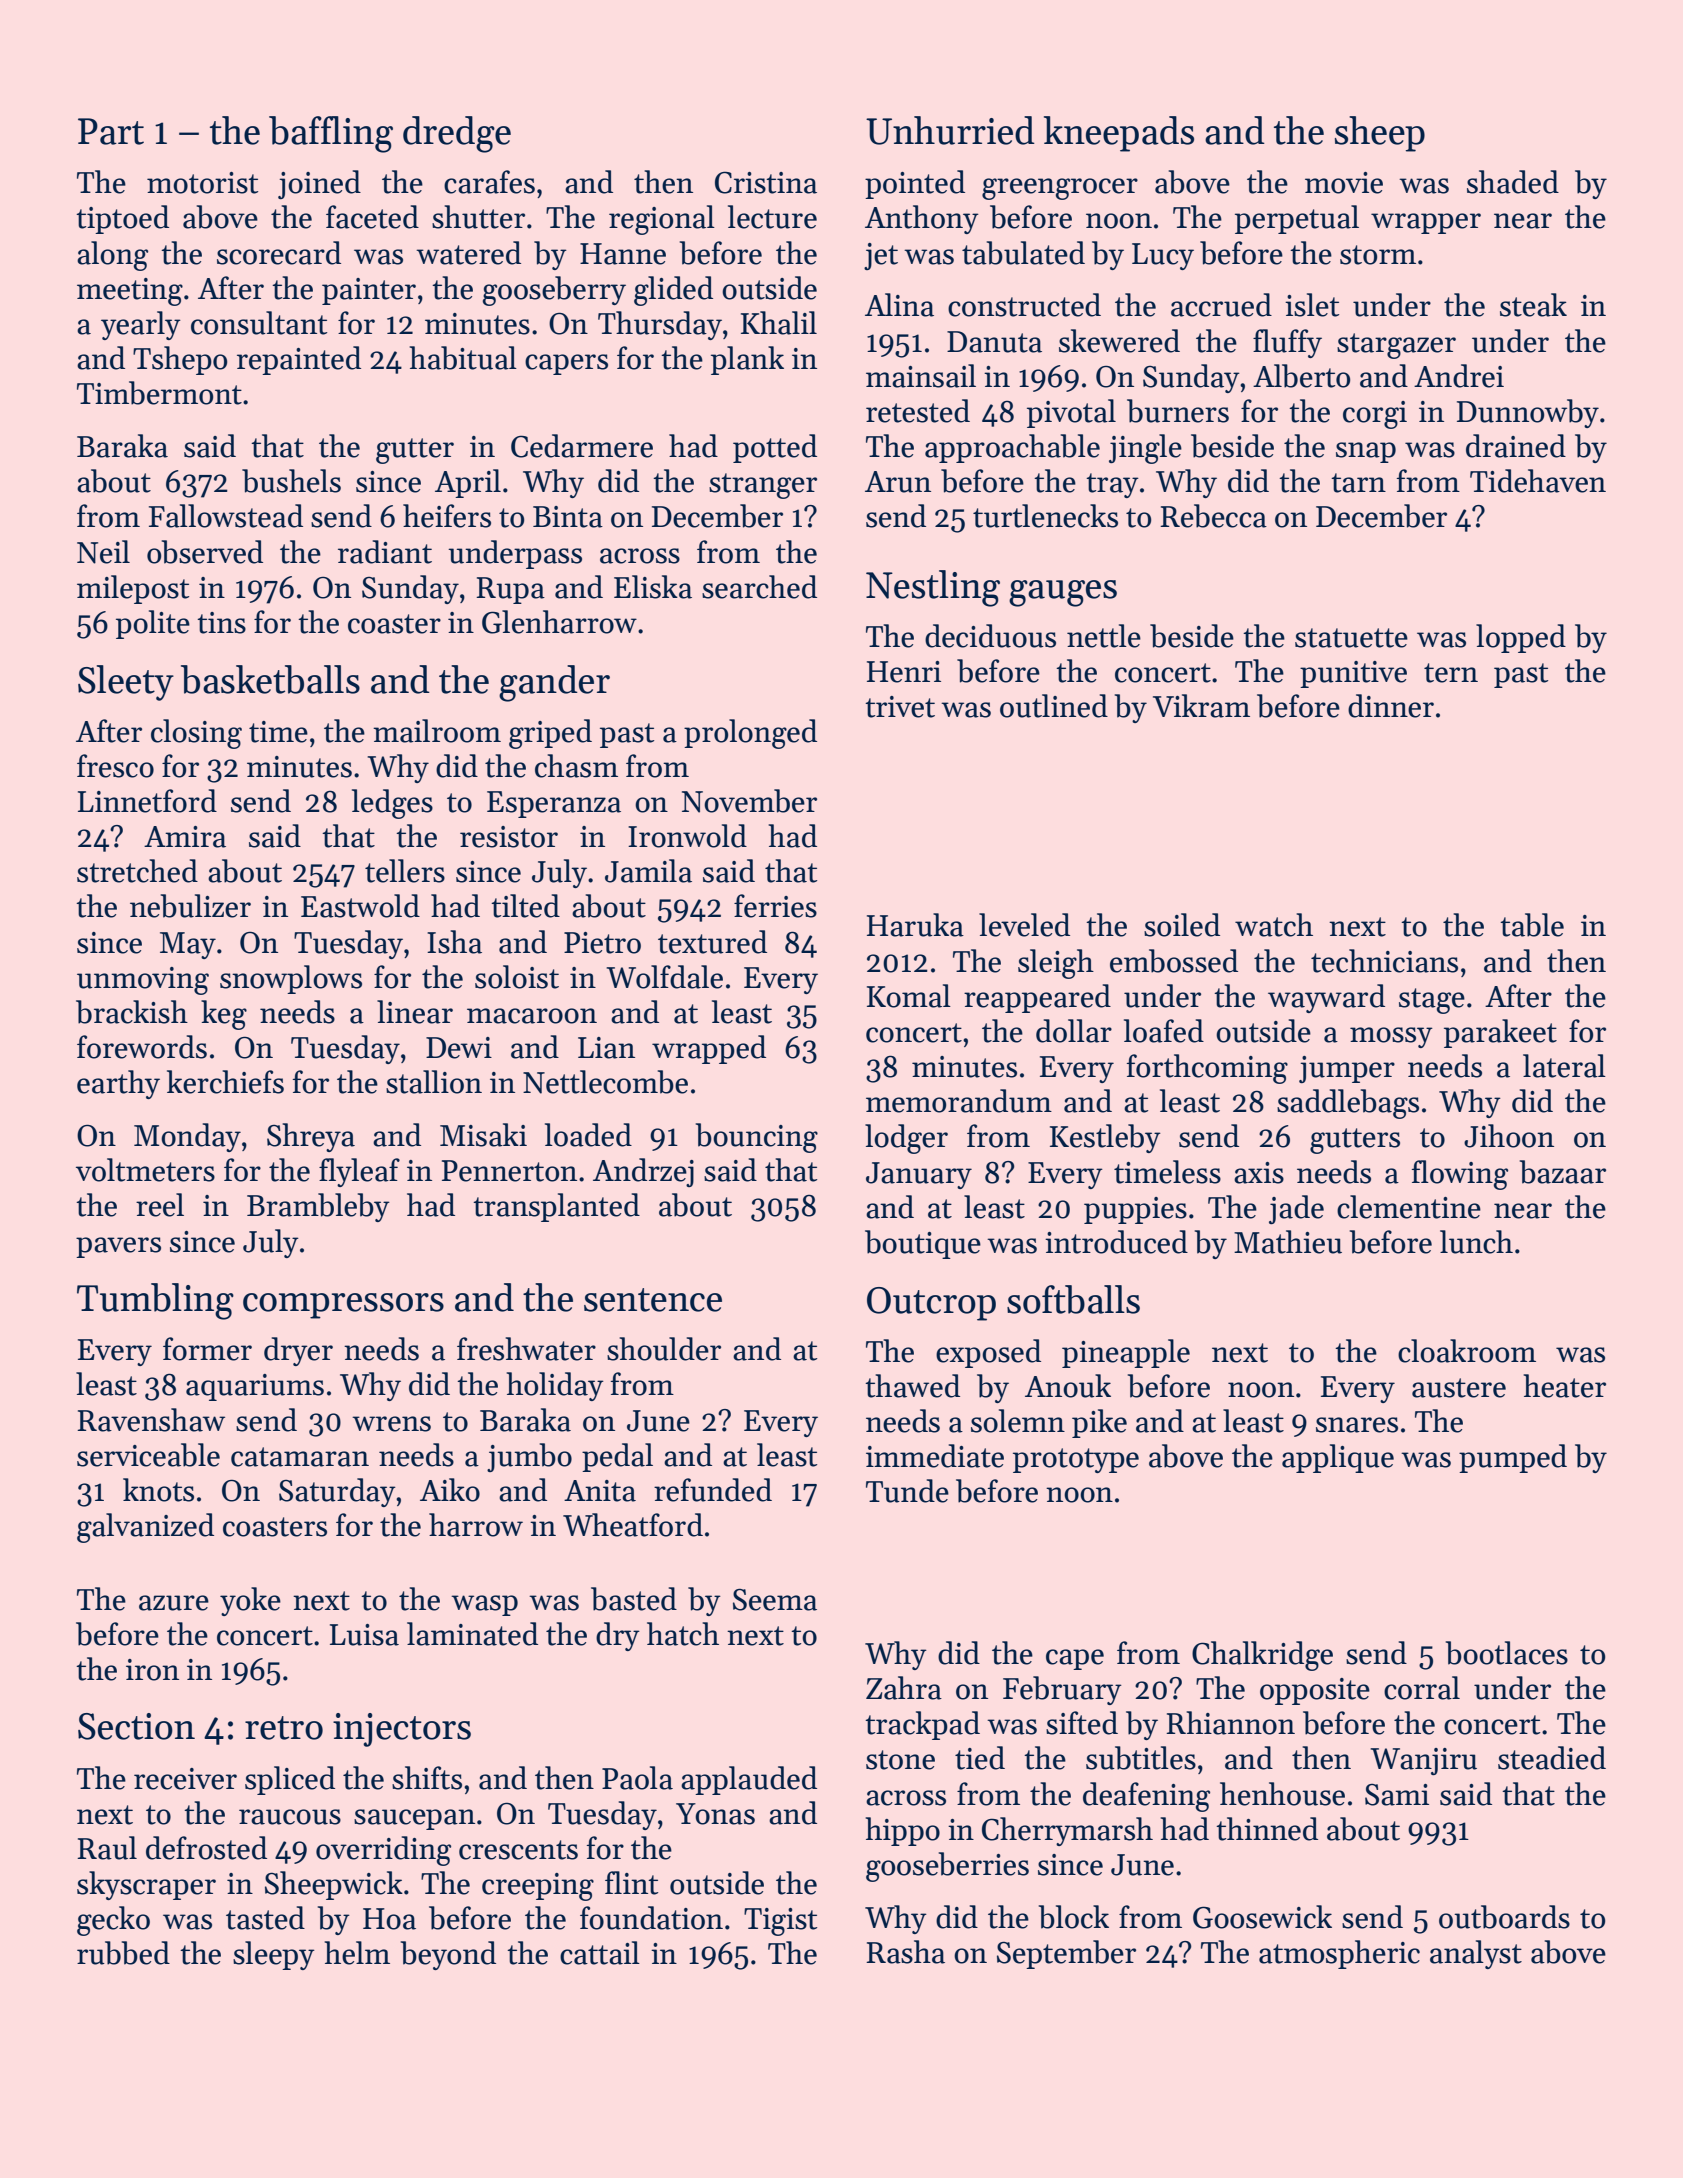 This screenshot has height=2178, width=1683. Describe the element at coordinates (576, 766) in the screenshot. I see `chasm` at that location.
